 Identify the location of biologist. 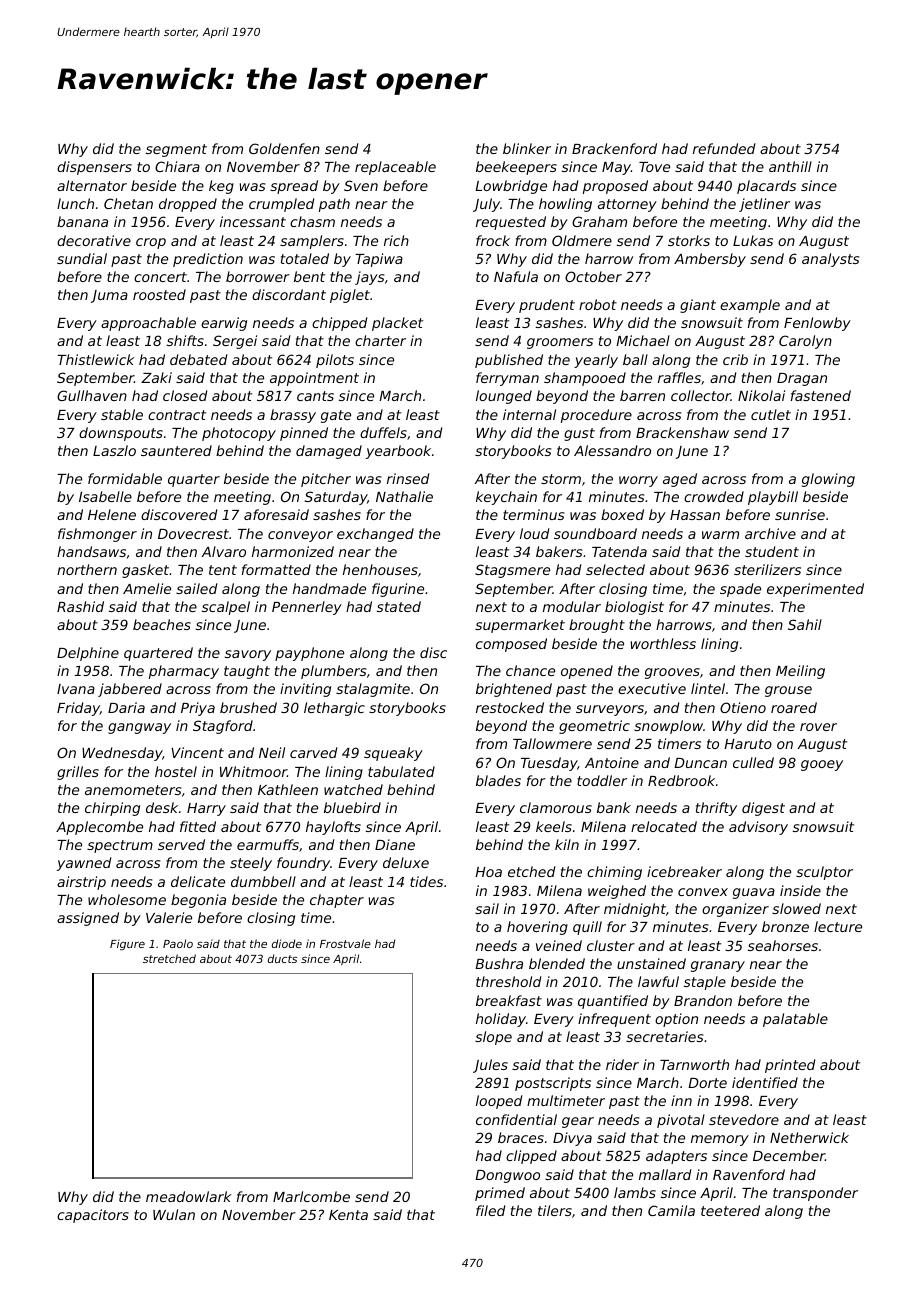
(634, 608).
